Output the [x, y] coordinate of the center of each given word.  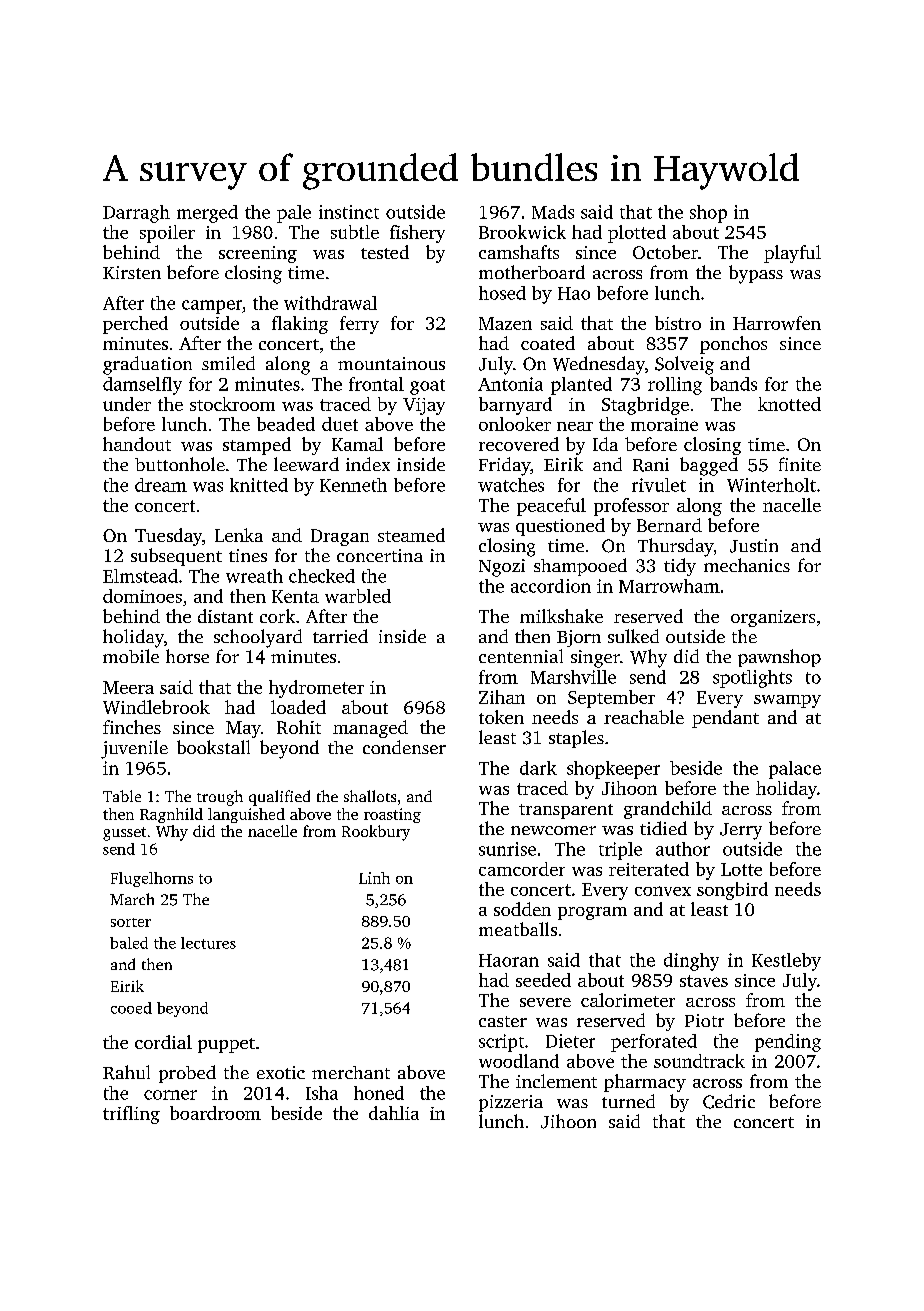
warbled [358, 596]
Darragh [136, 214]
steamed [411, 535]
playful [792, 254]
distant [225, 616]
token [501, 717]
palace [795, 770]
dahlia [394, 1113]
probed [187, 1074]
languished [246, 815]
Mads [553, 212]
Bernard [669, 525]
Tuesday [168, 537]
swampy [787, 701]
